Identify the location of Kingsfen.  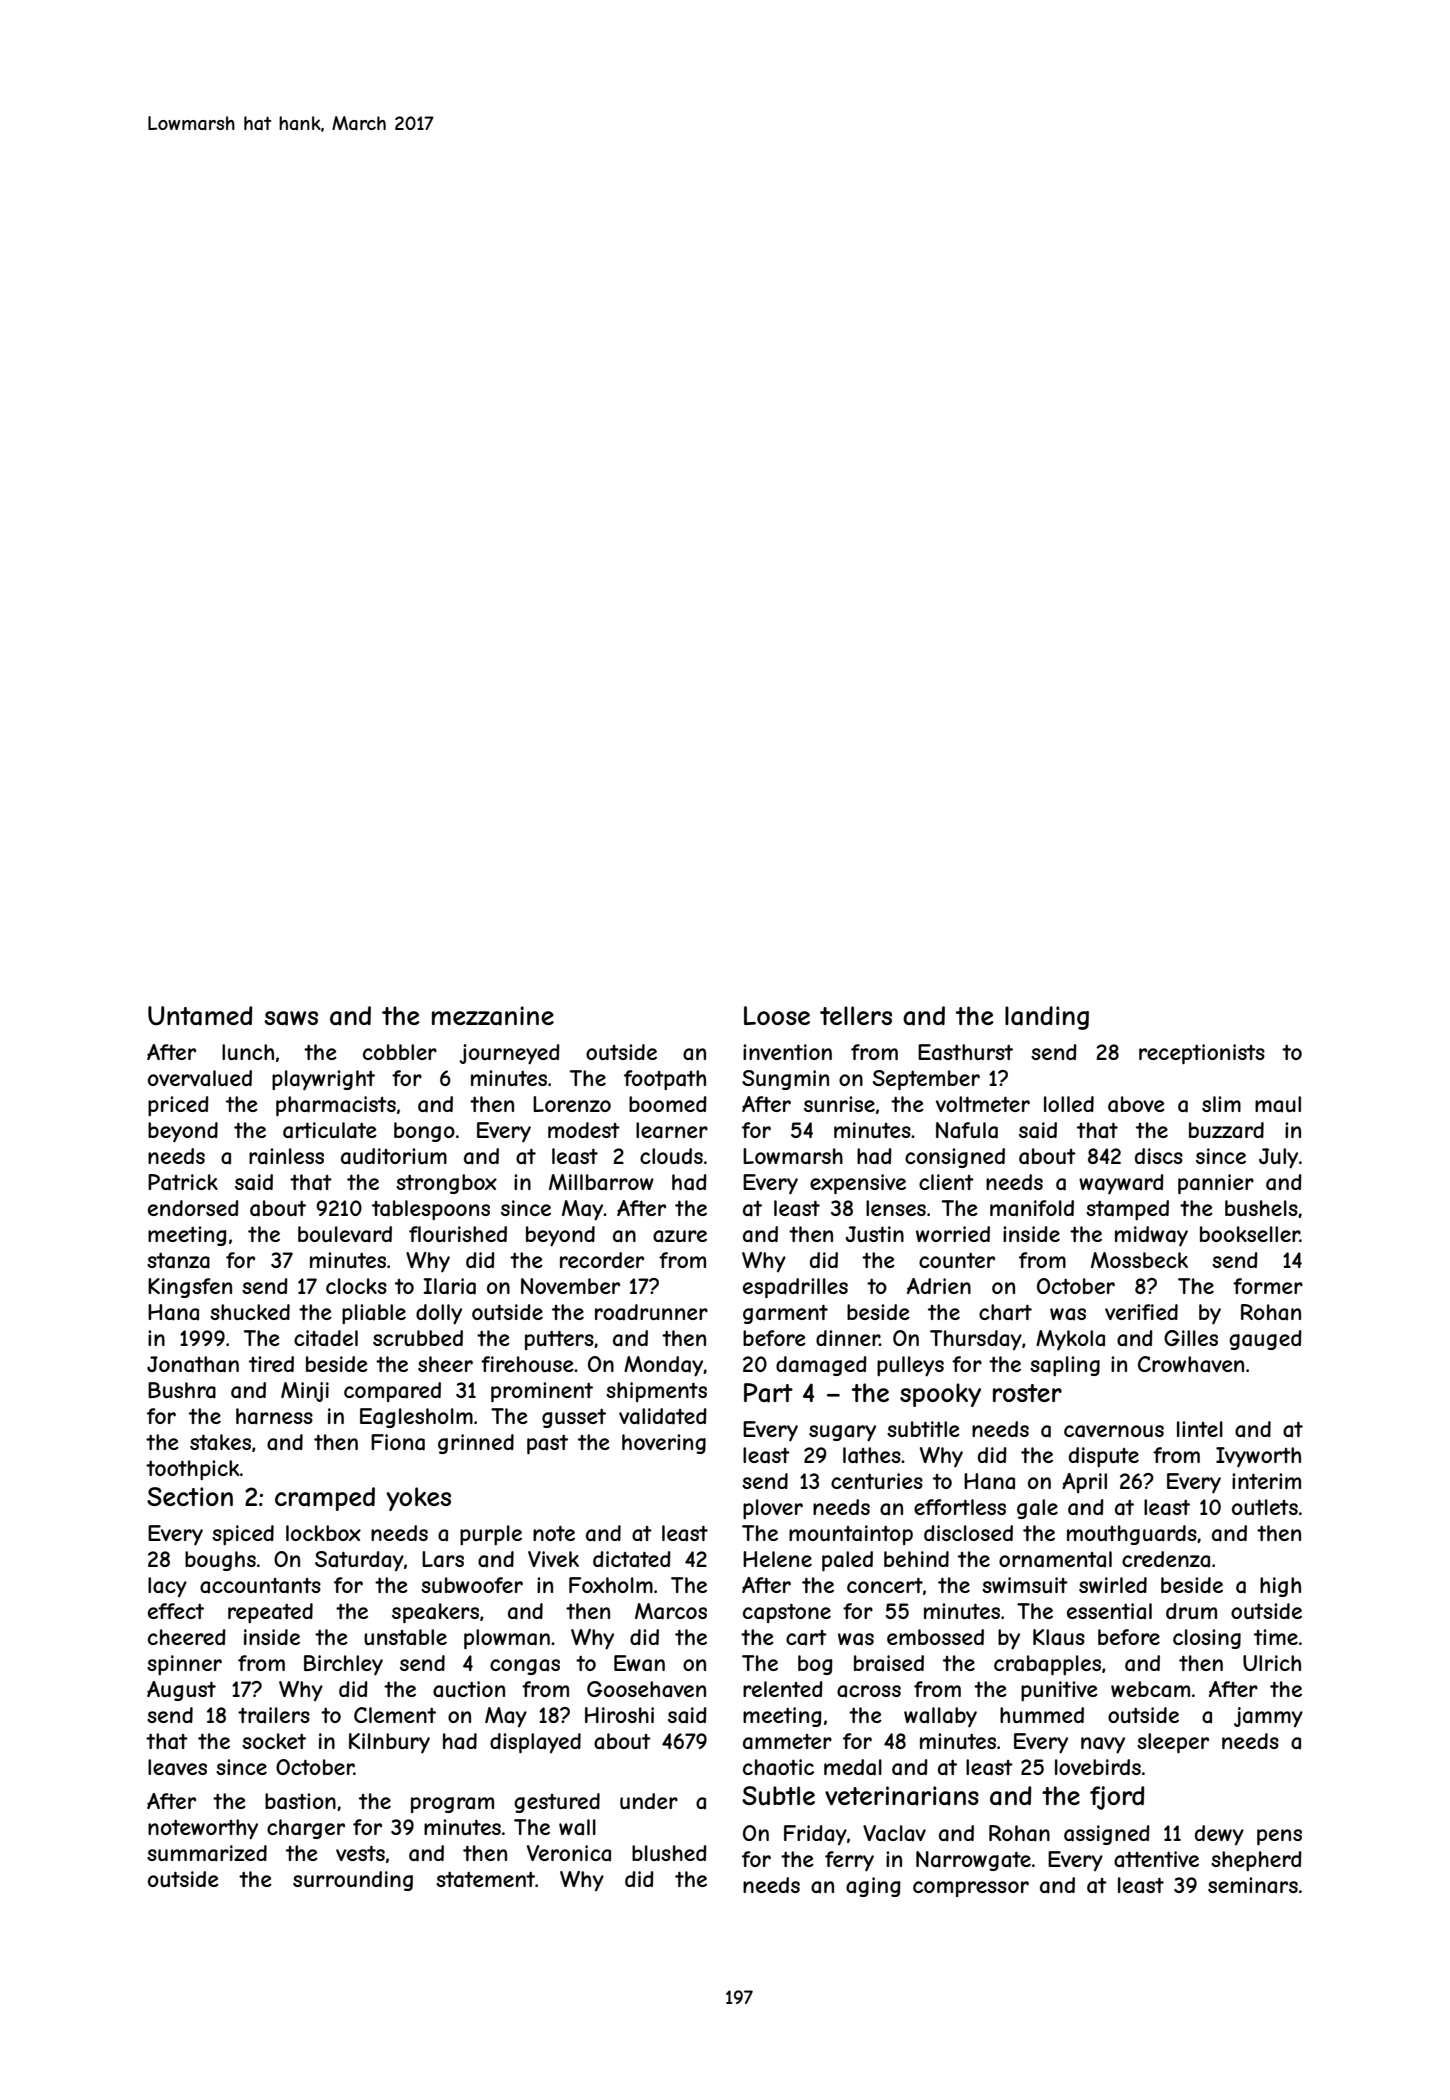
(190, 1288).
